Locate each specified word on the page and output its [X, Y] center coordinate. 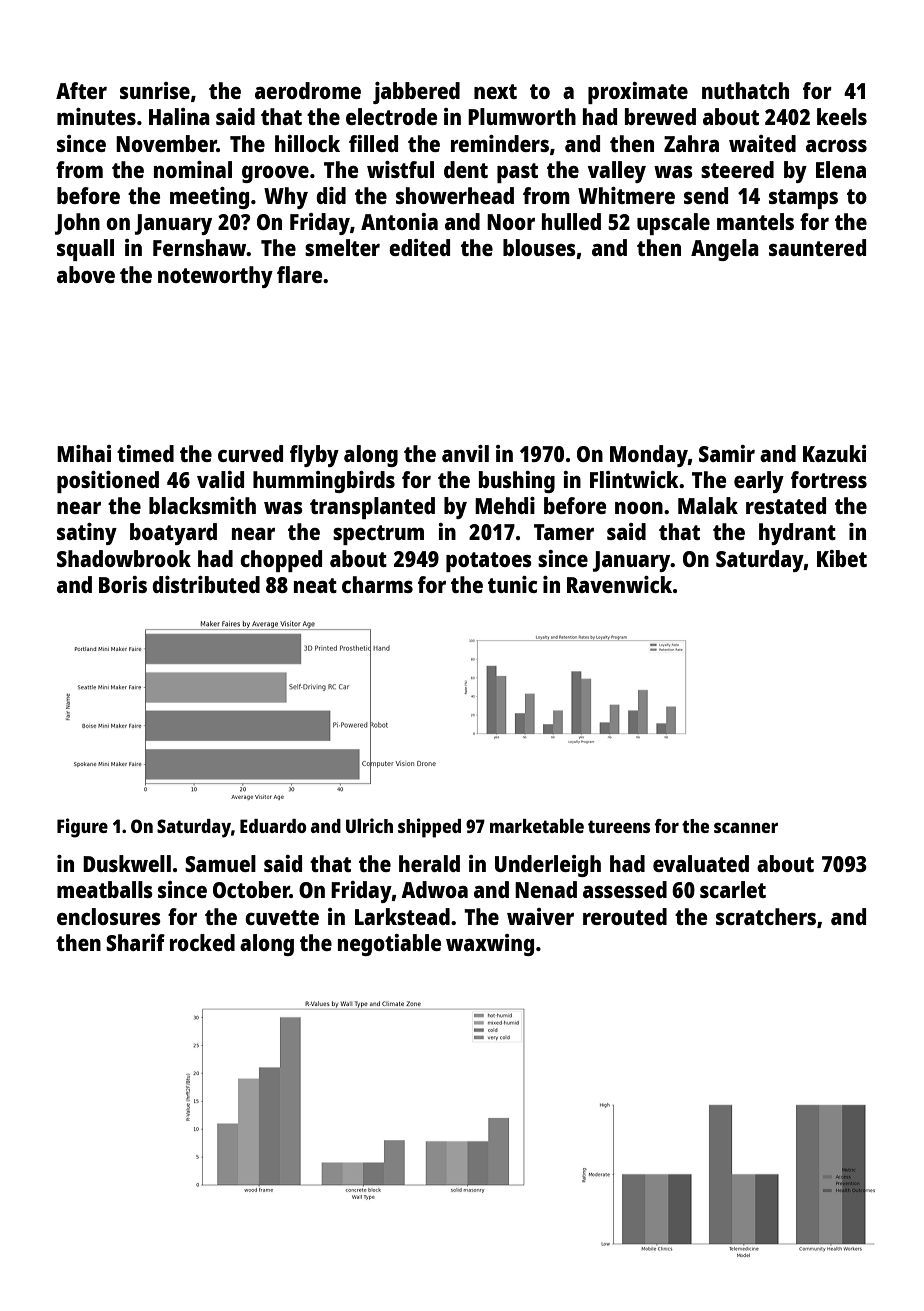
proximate [638, 93]
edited [419, 247]
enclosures [109, 916]
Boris [123, 584]
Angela [725, 250]
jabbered [416, 93]
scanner [746, 827]
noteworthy [215, 277]
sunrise [155, 90]
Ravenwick [619, 584]
